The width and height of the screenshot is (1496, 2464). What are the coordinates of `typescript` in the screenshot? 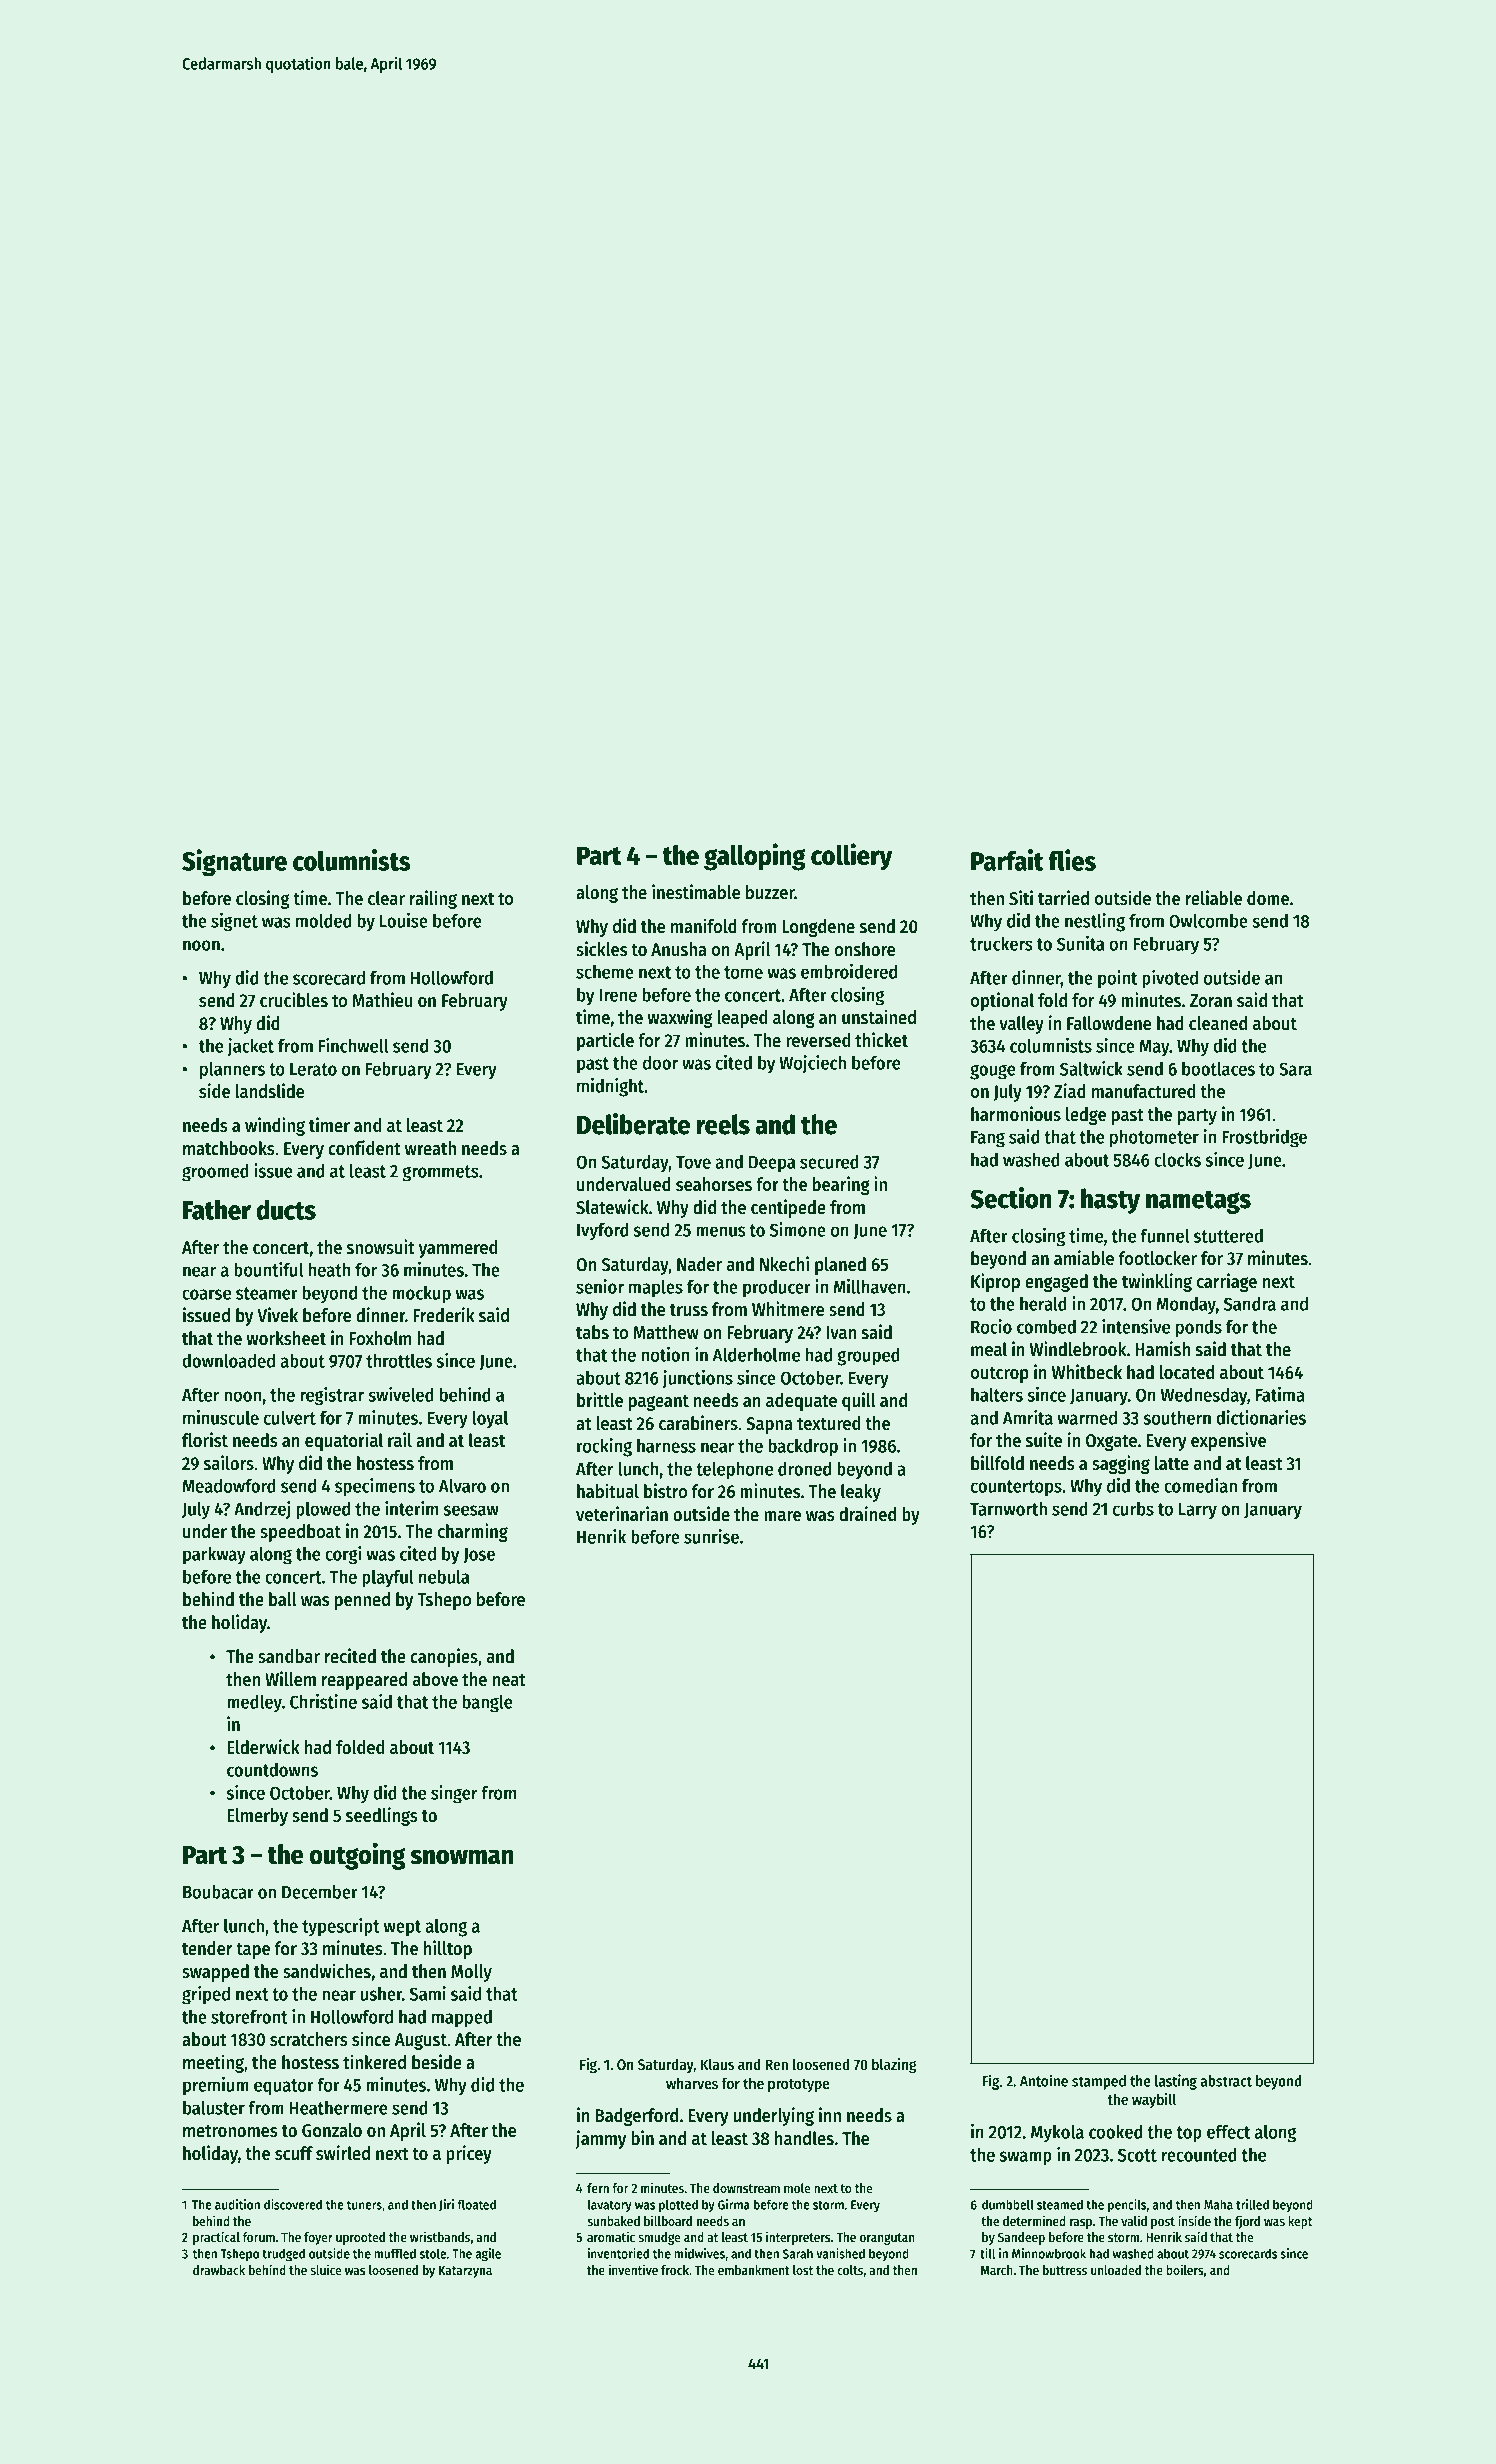 It's located at (340, 1927).
